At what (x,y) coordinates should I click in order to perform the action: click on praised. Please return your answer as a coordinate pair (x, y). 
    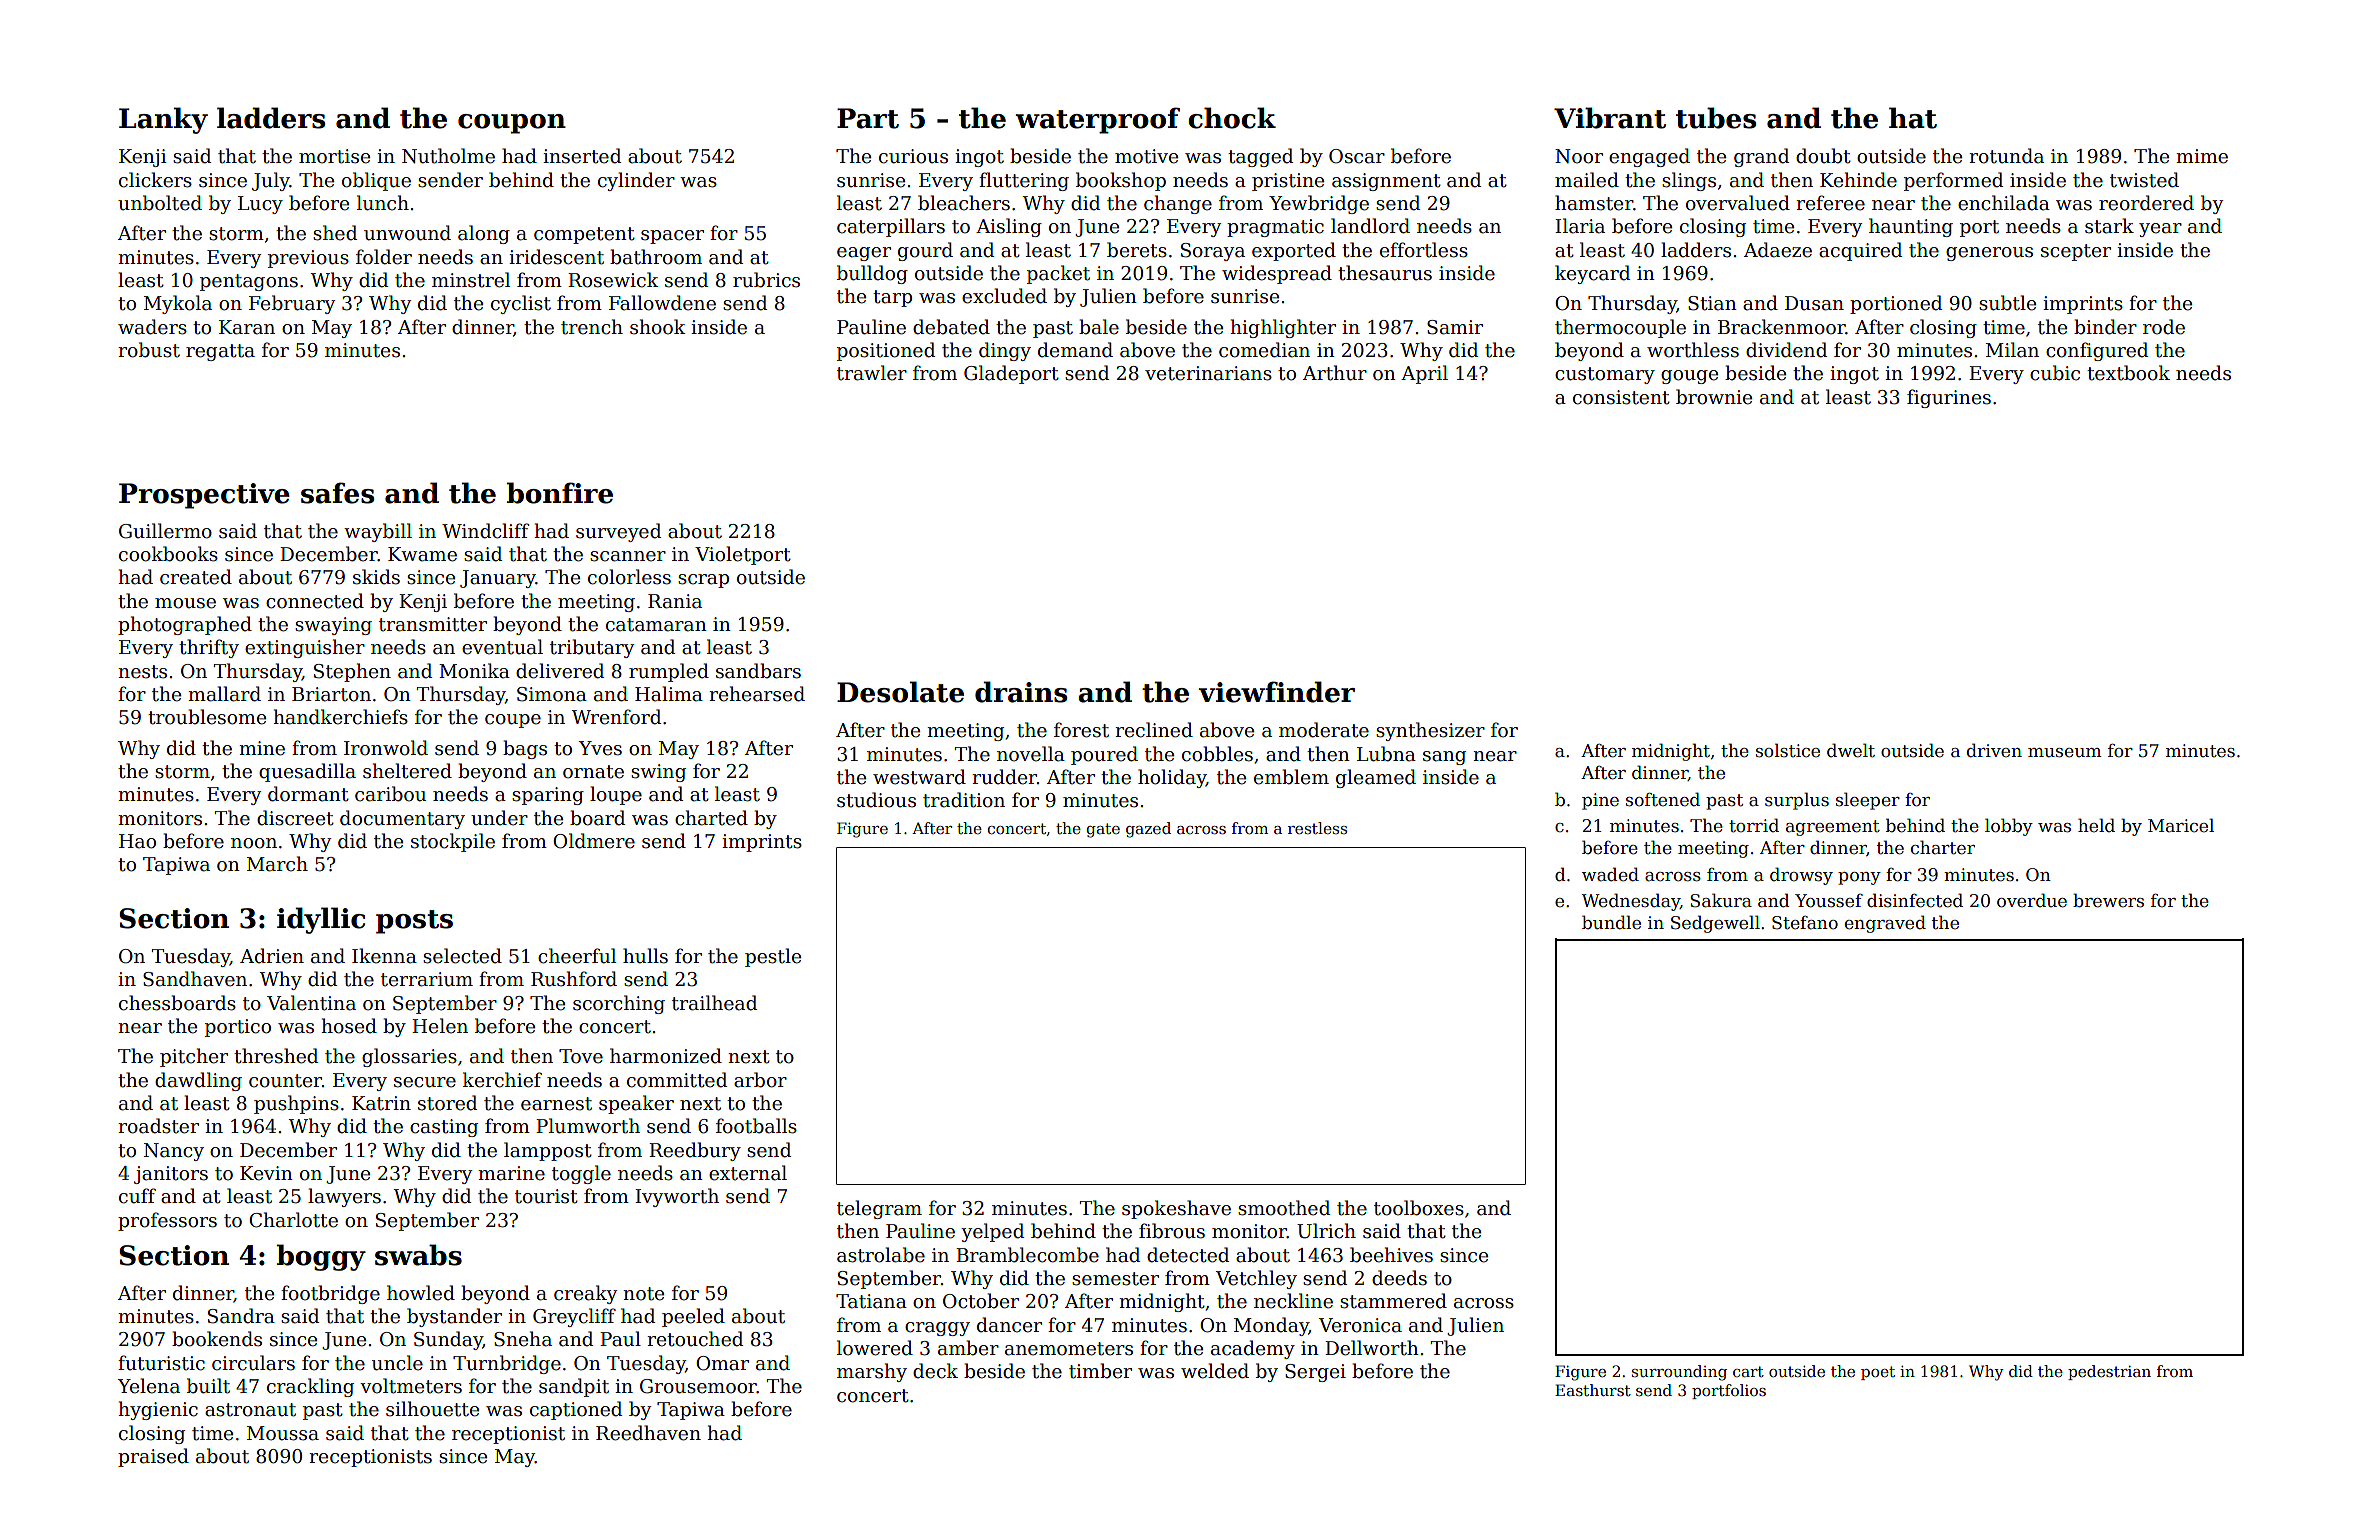
    Looking at the image, I should click on (153, 1457).
